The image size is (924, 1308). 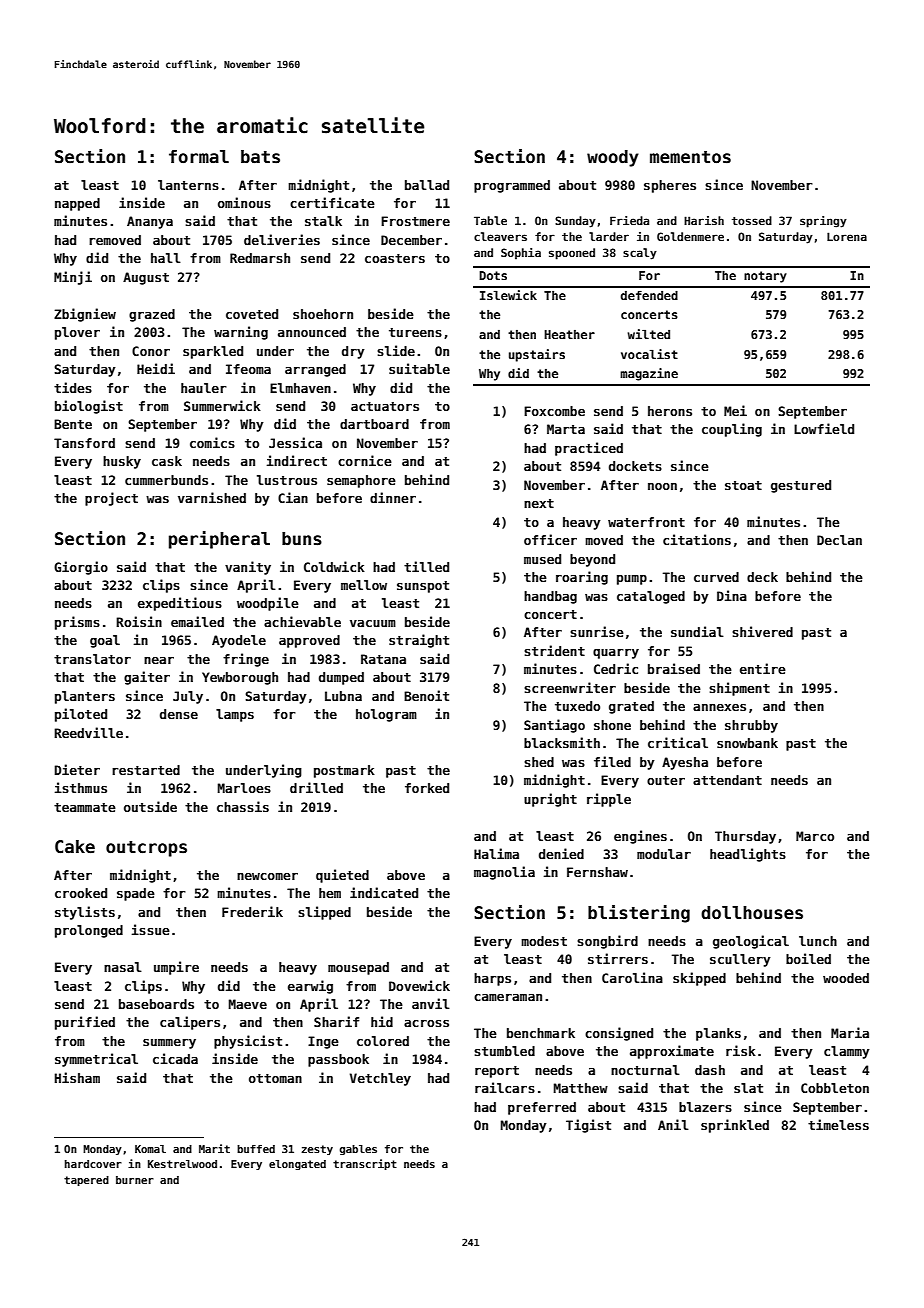 What do you see at coordinates (582, 578) in the image?
I see `roaring` at bounding box center [582, 578].
